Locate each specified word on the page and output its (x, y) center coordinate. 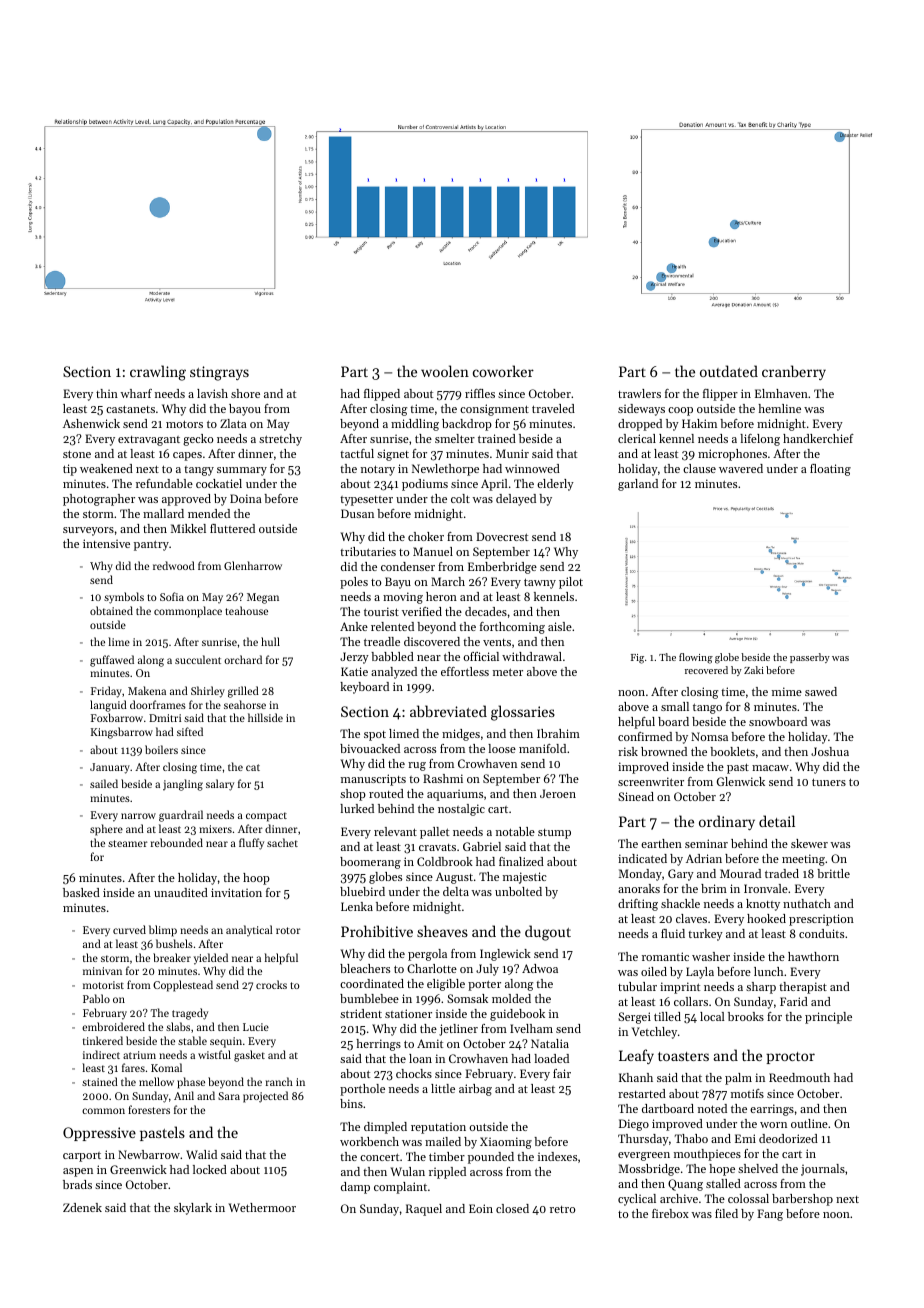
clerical (637, 438)
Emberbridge (502, 568)
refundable (164, 483)
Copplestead (183, 986)
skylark (193, 1209)
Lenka (357, 906)
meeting (803, 860)
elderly (555, 485)
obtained (111, 610)
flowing (696, 658)
